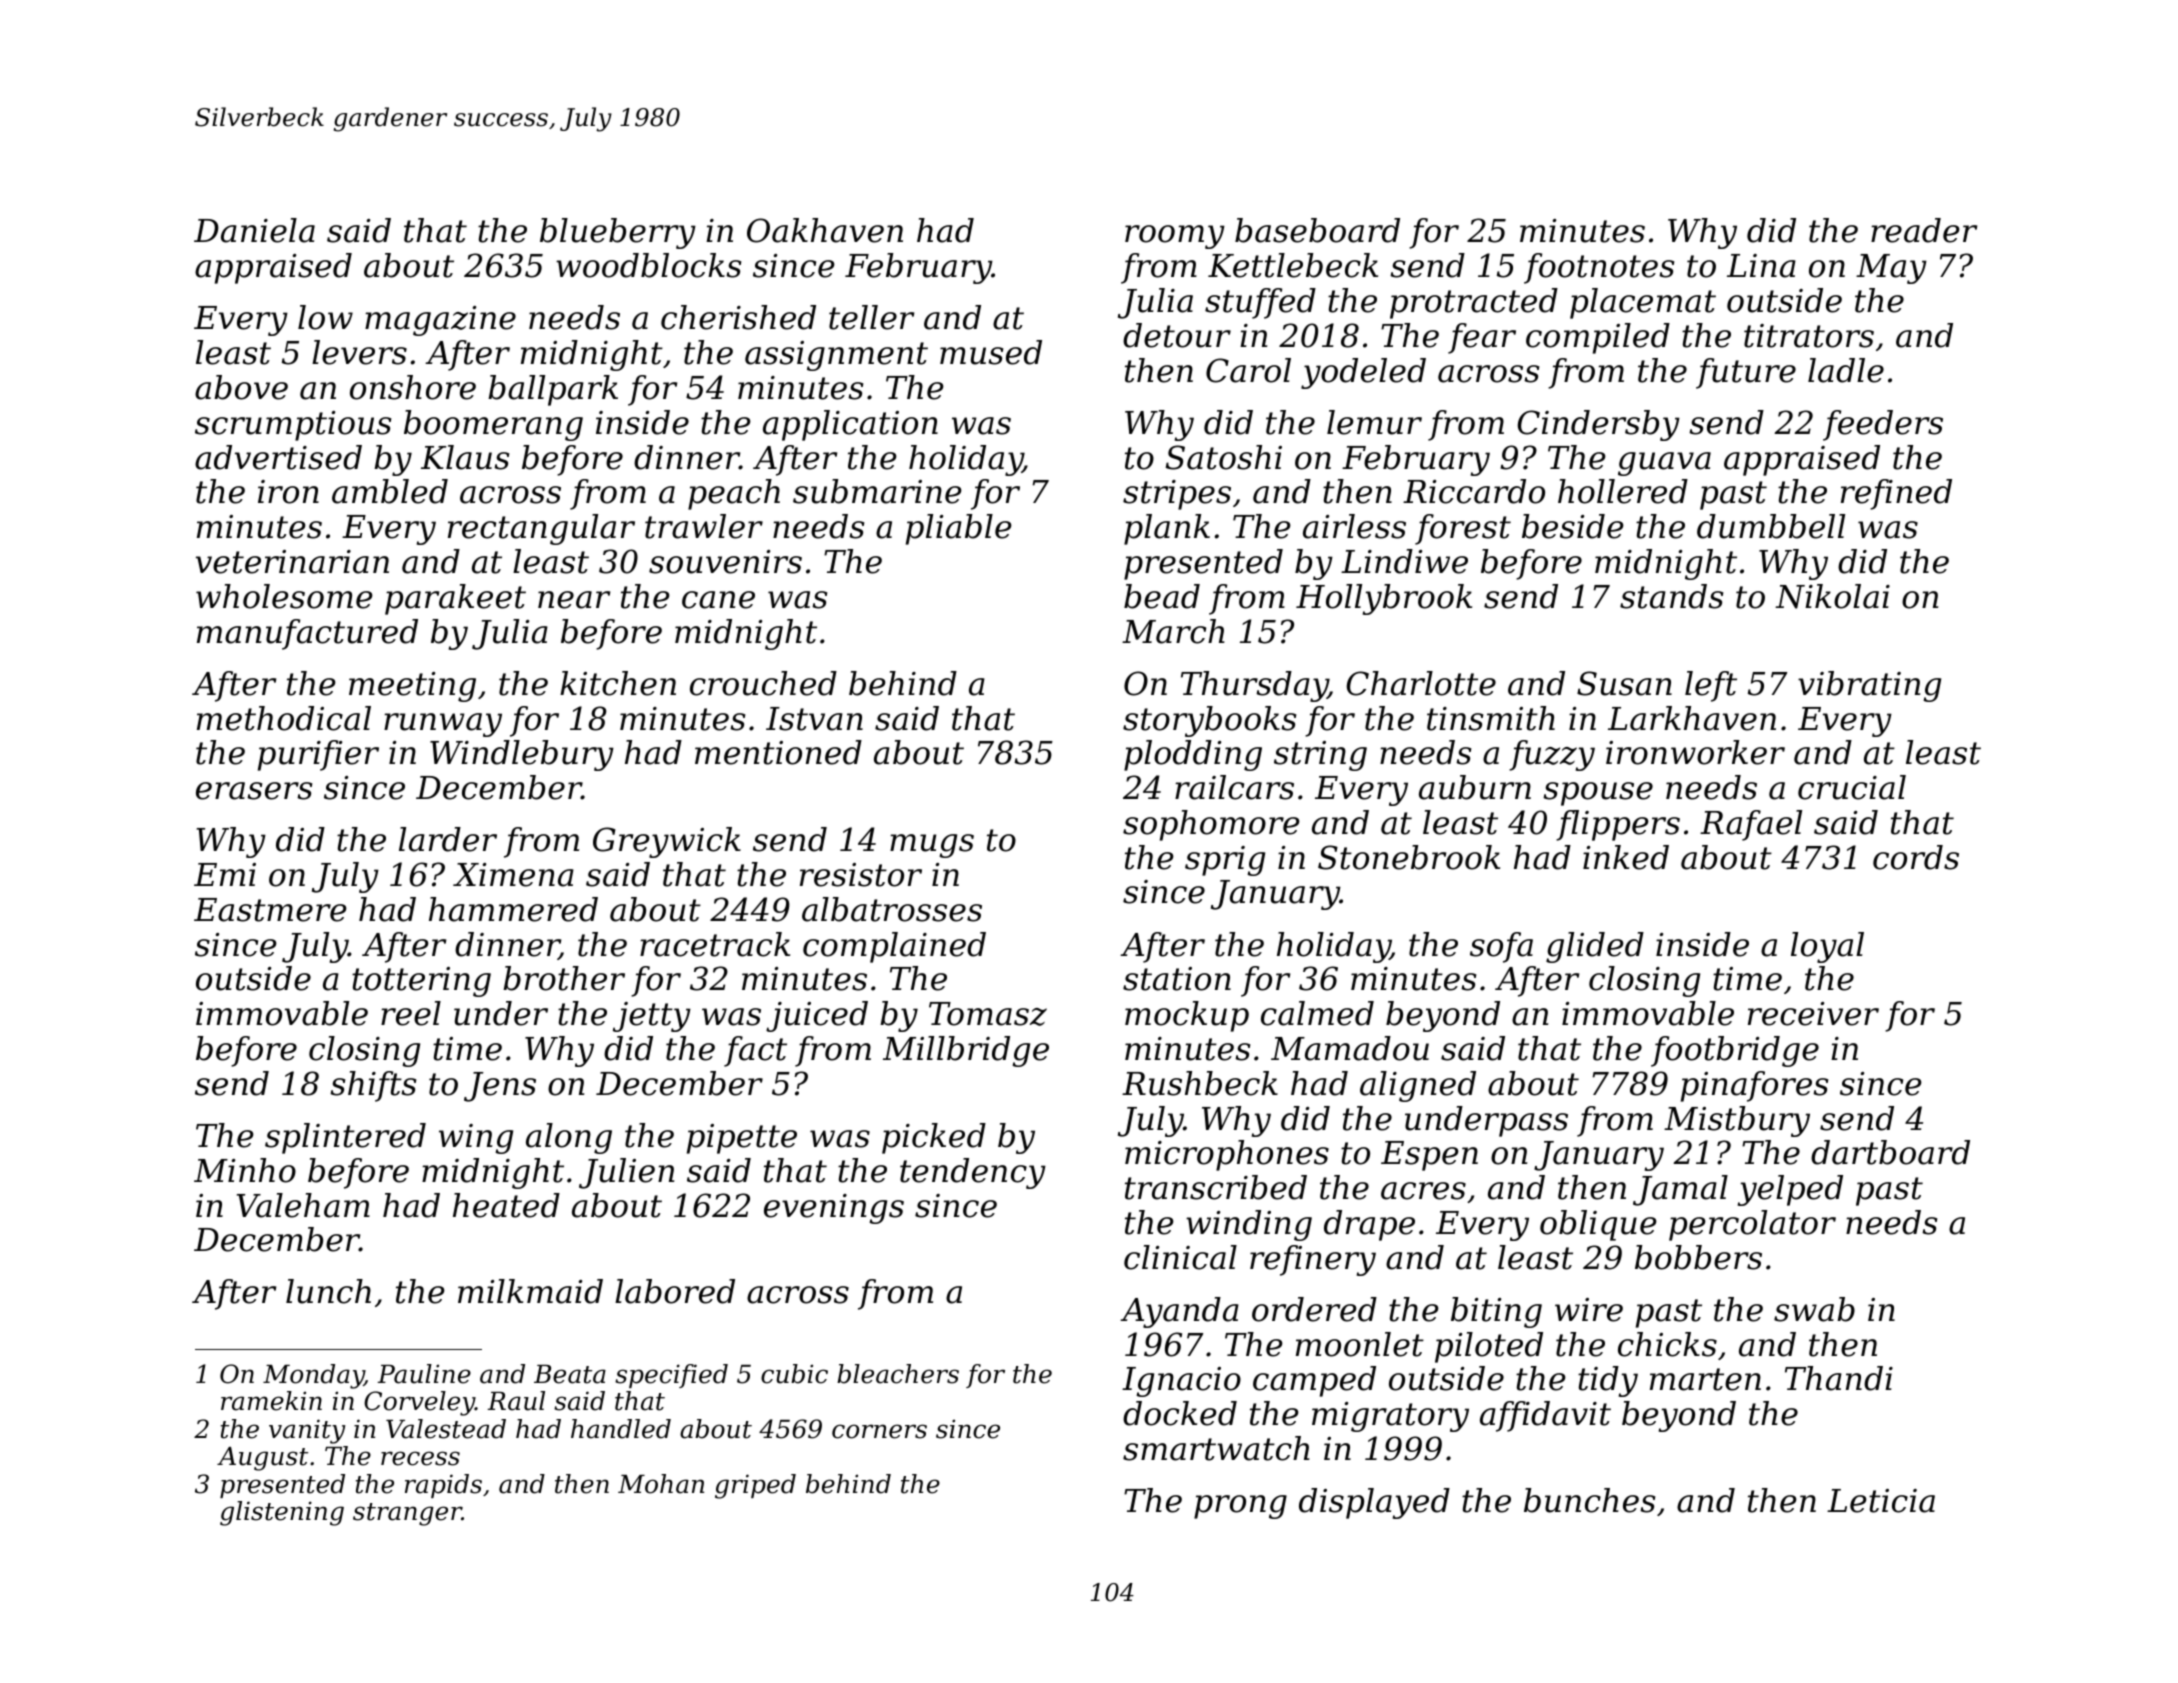  Describe the element at coordinates (254, 230) in the screenshot. I see `Daniela` at that location.
